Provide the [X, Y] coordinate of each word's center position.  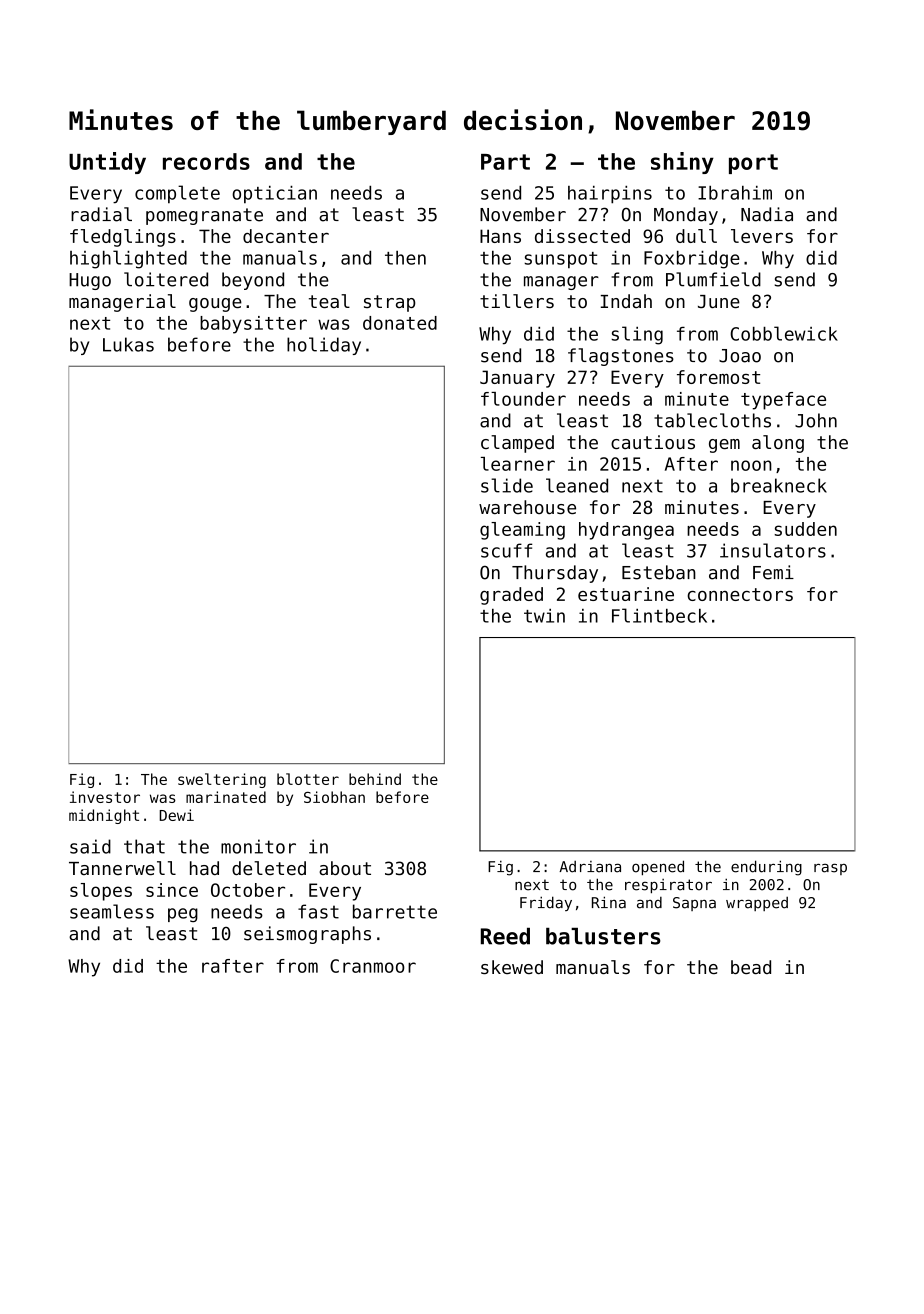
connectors [740, 594]
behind [375, 779]
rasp [830, 869]
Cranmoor [373, 966]
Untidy [107, 163]
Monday [686, 216]
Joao [740, 356]
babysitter [253, 325]
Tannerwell [122, 868]
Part [505, 162]
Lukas [128, 344]
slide [507, 485]
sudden [805, 529]
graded [511, 596]
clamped [517, 444]
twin [544, 616]
